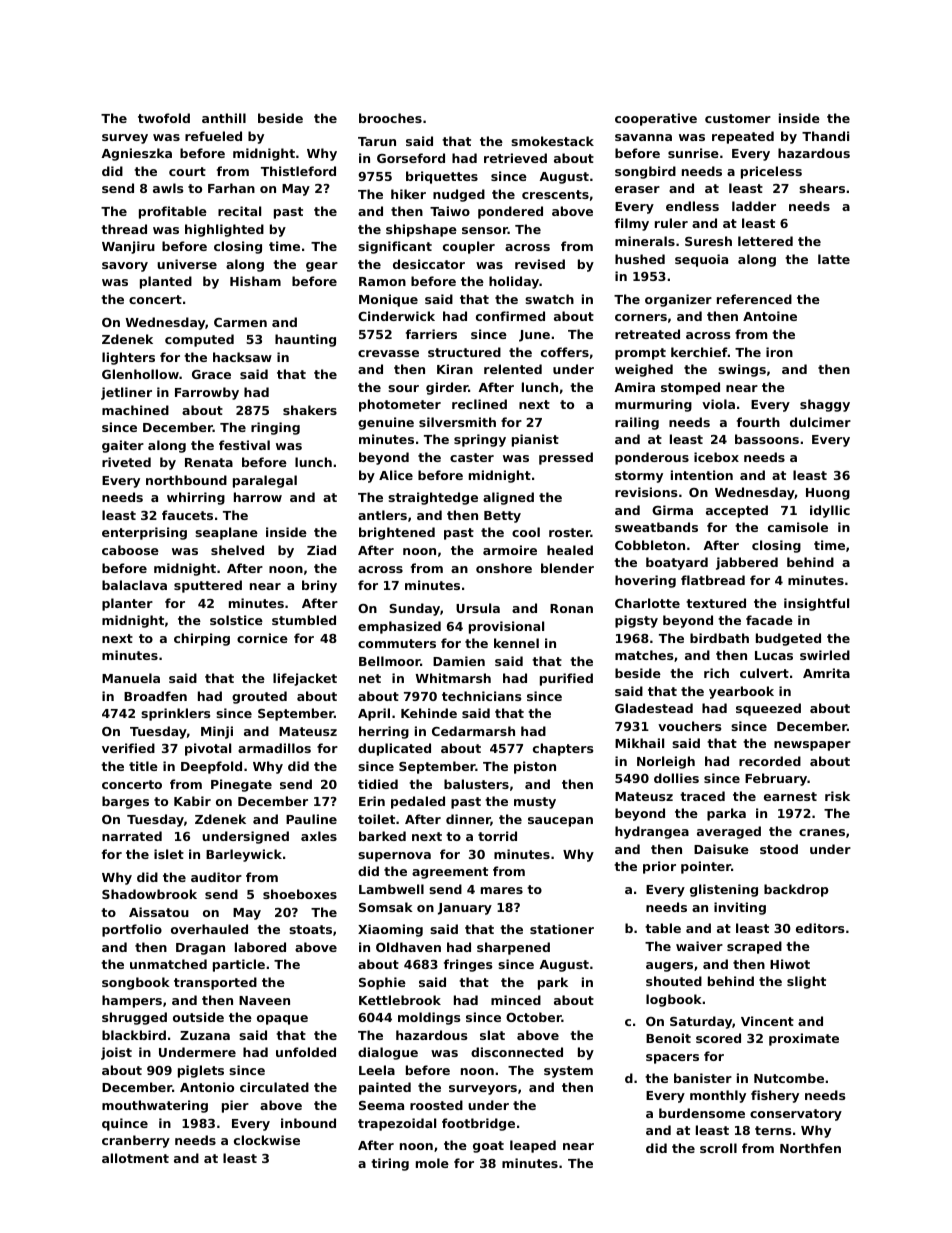 This page has width=952, height=1233. Describe the element at coordinates (144, 533) in the page. I see `enterprising` at that location.
